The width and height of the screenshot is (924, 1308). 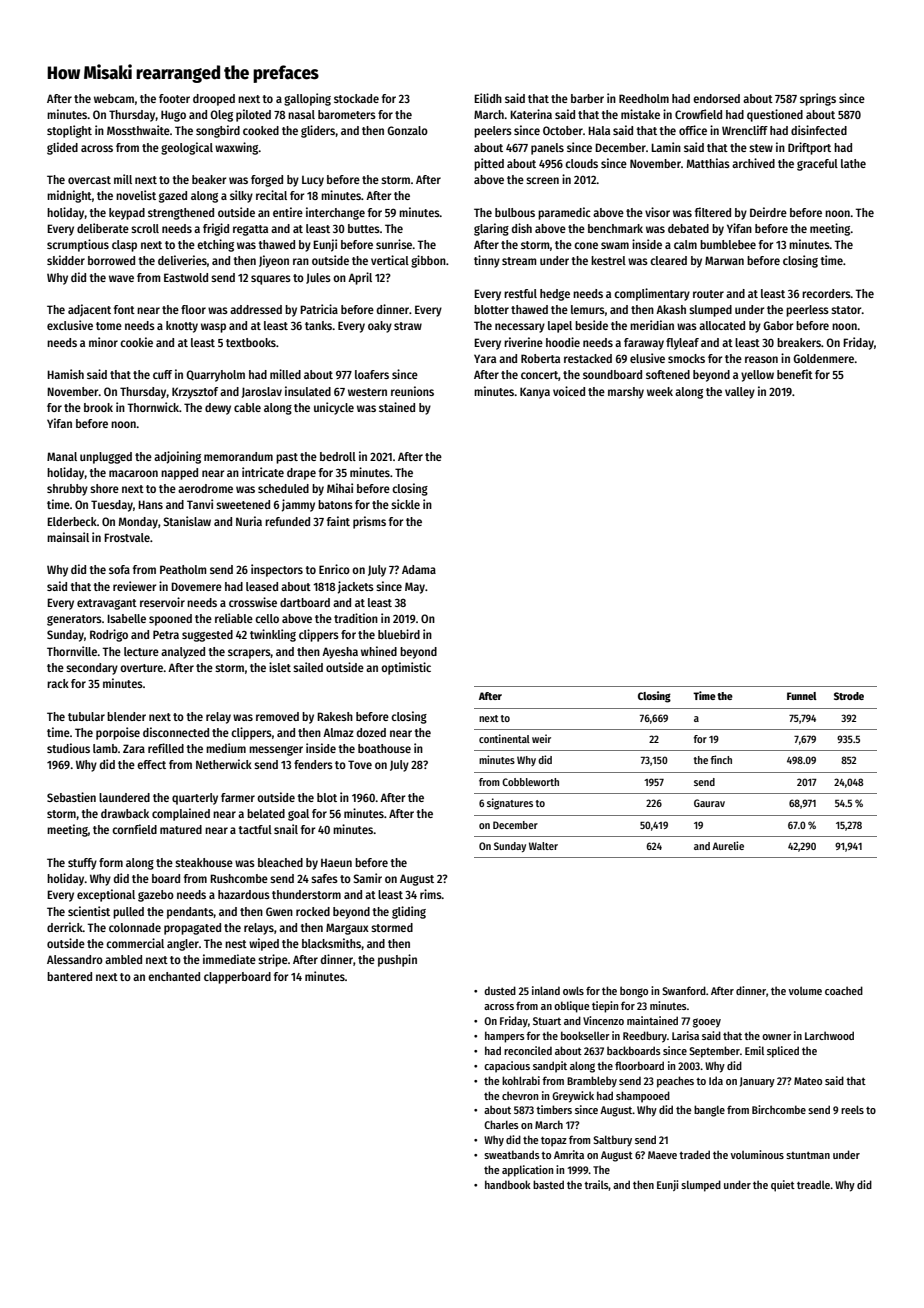 What do you see at coordinates (799, 342) in the screenshot?
I see `breakers` at bounding box center [799, 342].
